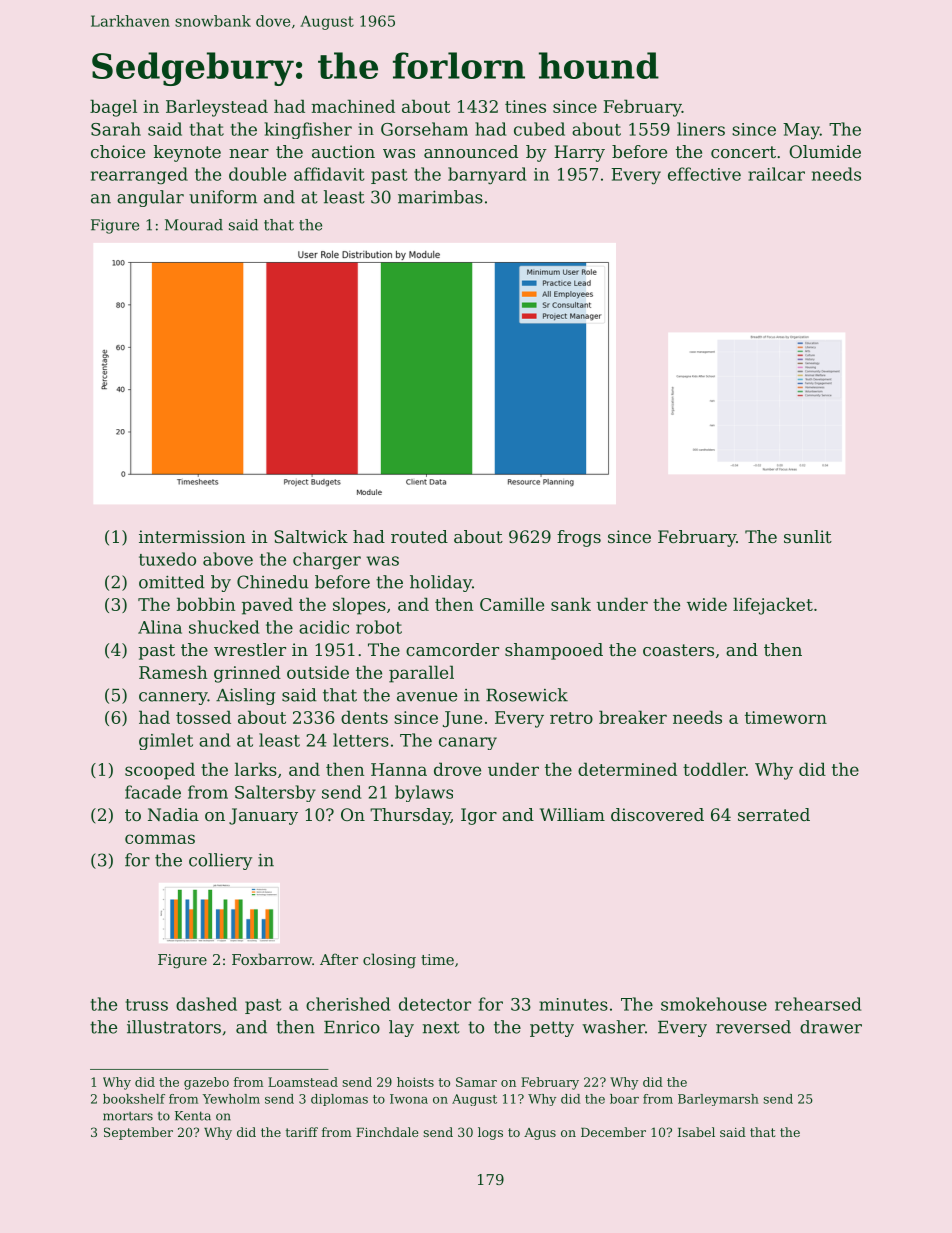  I want to click on gimlet, so click(166, 741).
